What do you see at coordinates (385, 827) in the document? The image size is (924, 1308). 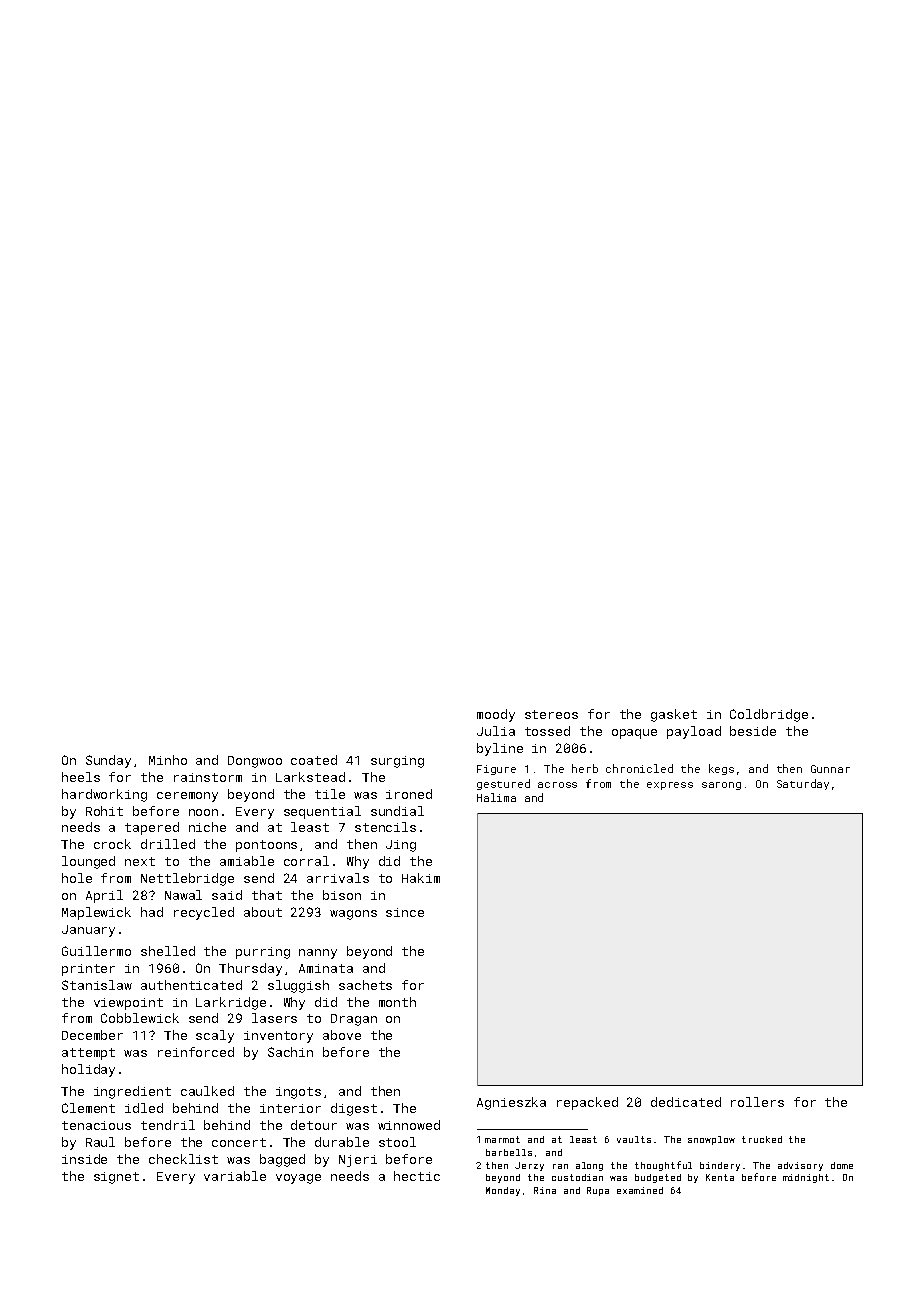 I see `stencils` at bounding box center [385, 827].
